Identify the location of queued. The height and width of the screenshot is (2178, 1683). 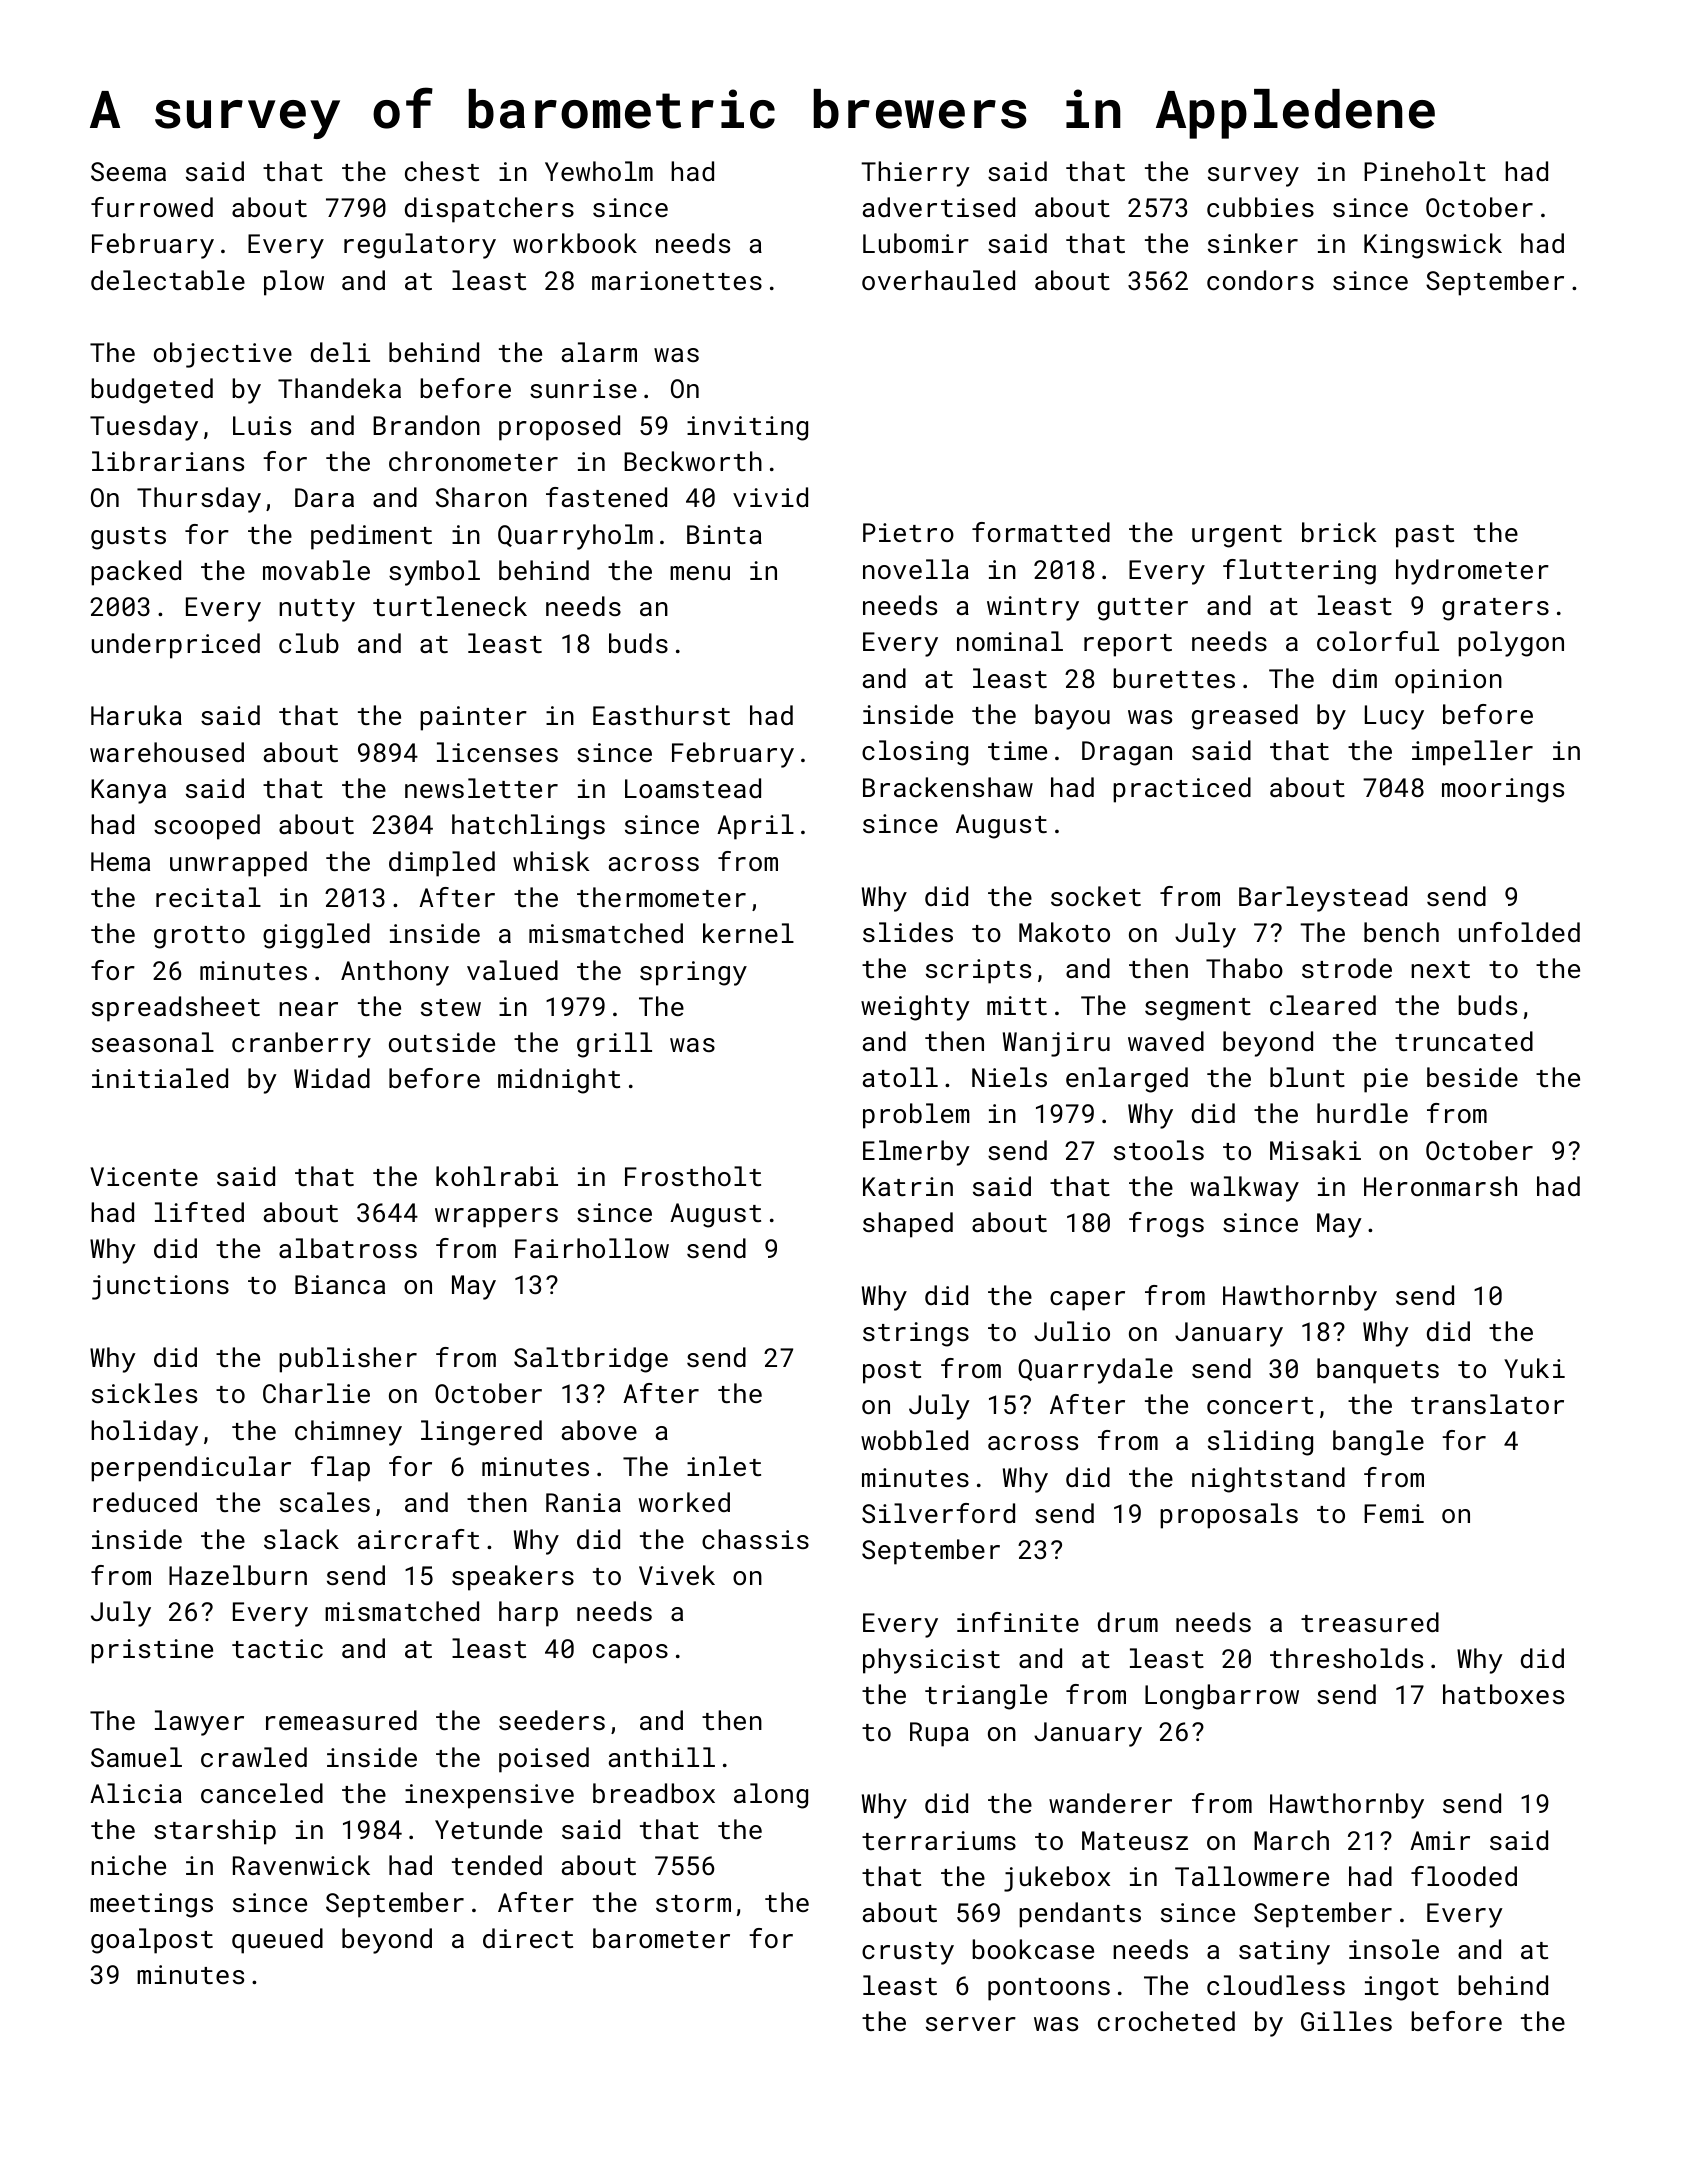
(277, 1941).
